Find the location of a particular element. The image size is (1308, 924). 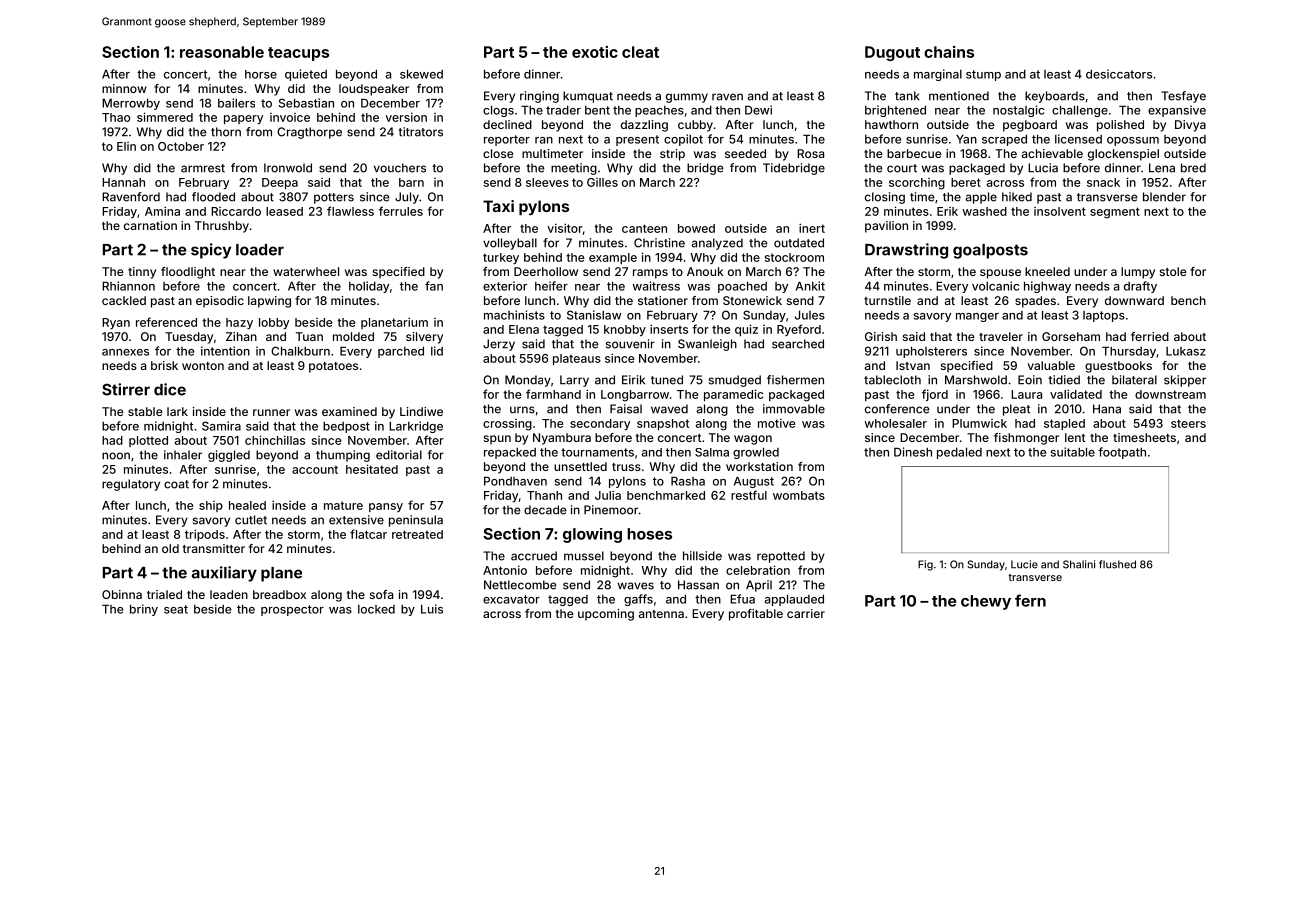

ramps is located at coordinates (650, 274).
